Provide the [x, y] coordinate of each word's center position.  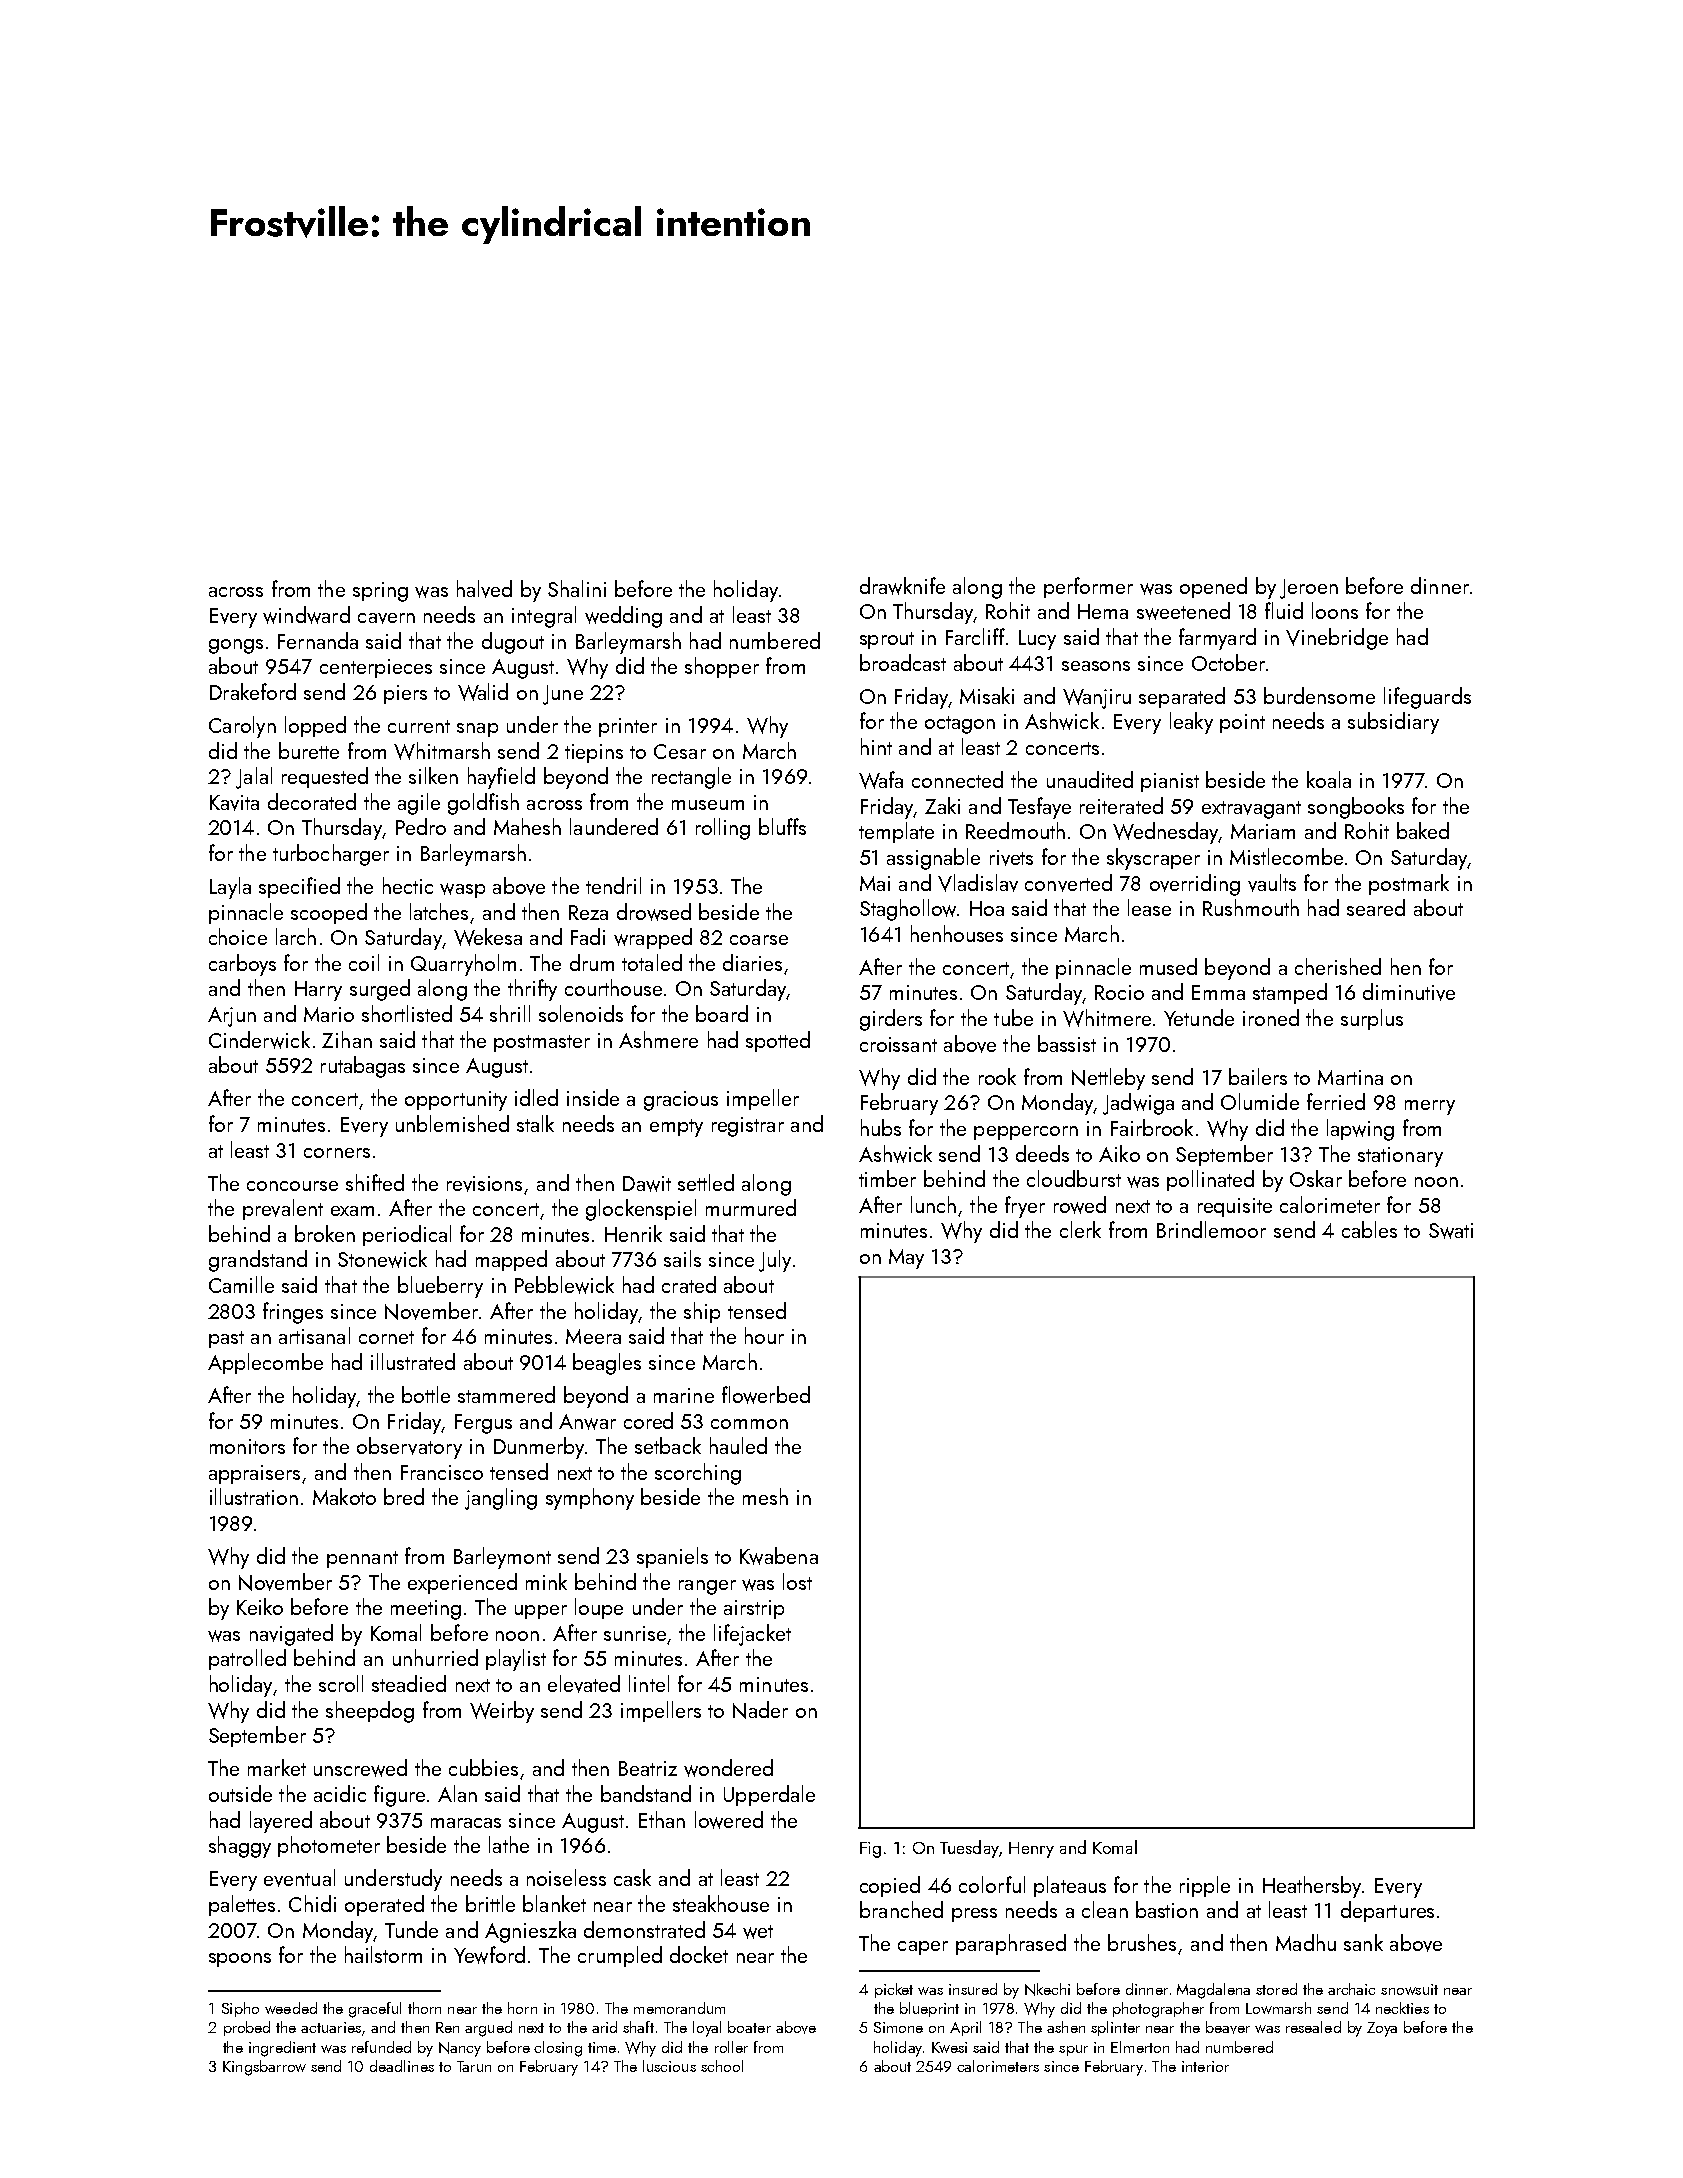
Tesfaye [1039, 808]
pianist [1170, 782]
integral [544, 617]
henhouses [957, 933]
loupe [599, 1608]
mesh [765, 1496]
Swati [1451, 1231]
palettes [242, 1905]
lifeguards [1427, 698]
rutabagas [363, 1067]
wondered [728, 1768]
